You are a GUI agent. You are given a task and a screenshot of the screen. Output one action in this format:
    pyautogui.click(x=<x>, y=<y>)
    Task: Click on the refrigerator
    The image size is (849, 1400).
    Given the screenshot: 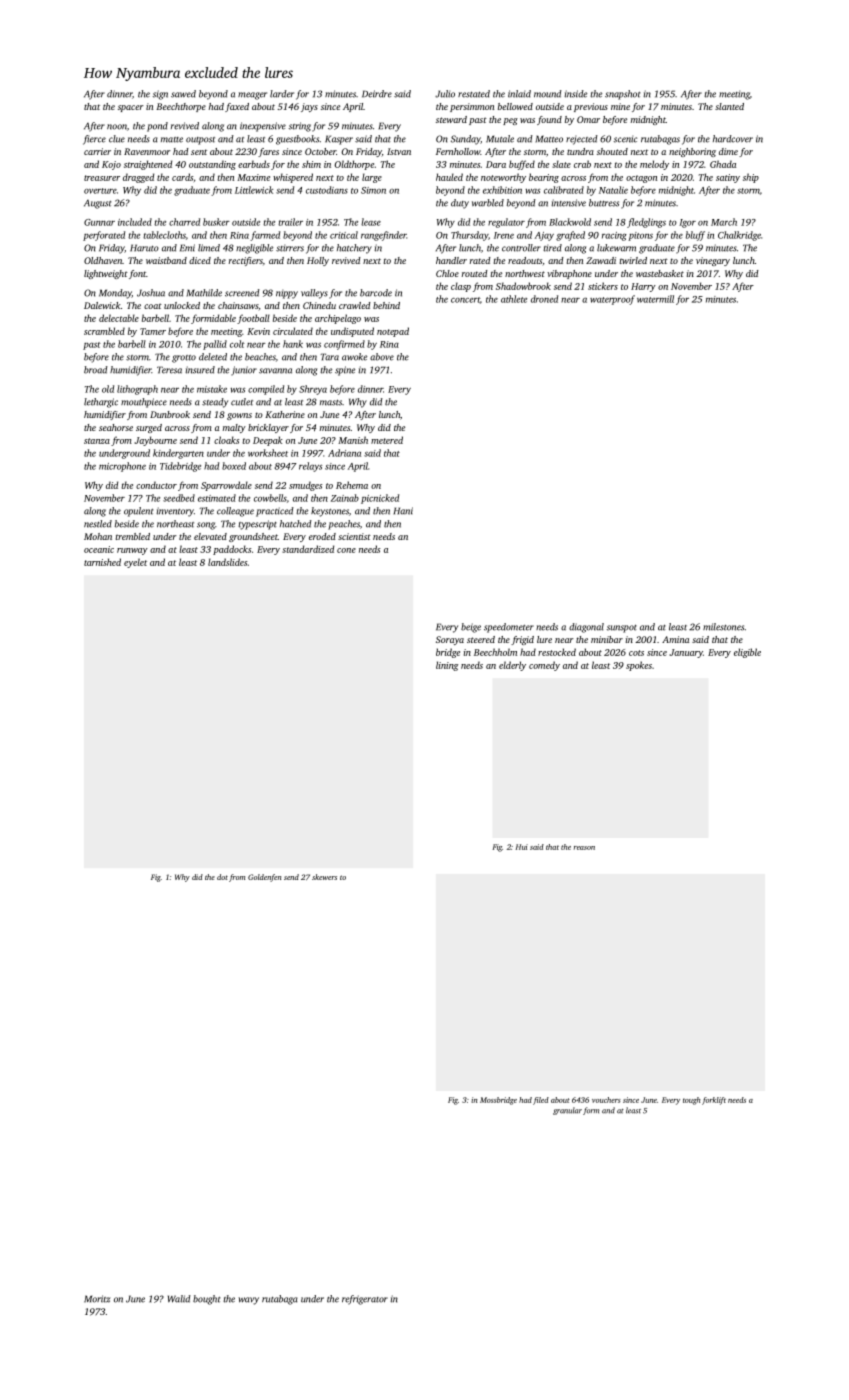 What is the action you would take?
    pyautogui.click(x=365, y=1300)
